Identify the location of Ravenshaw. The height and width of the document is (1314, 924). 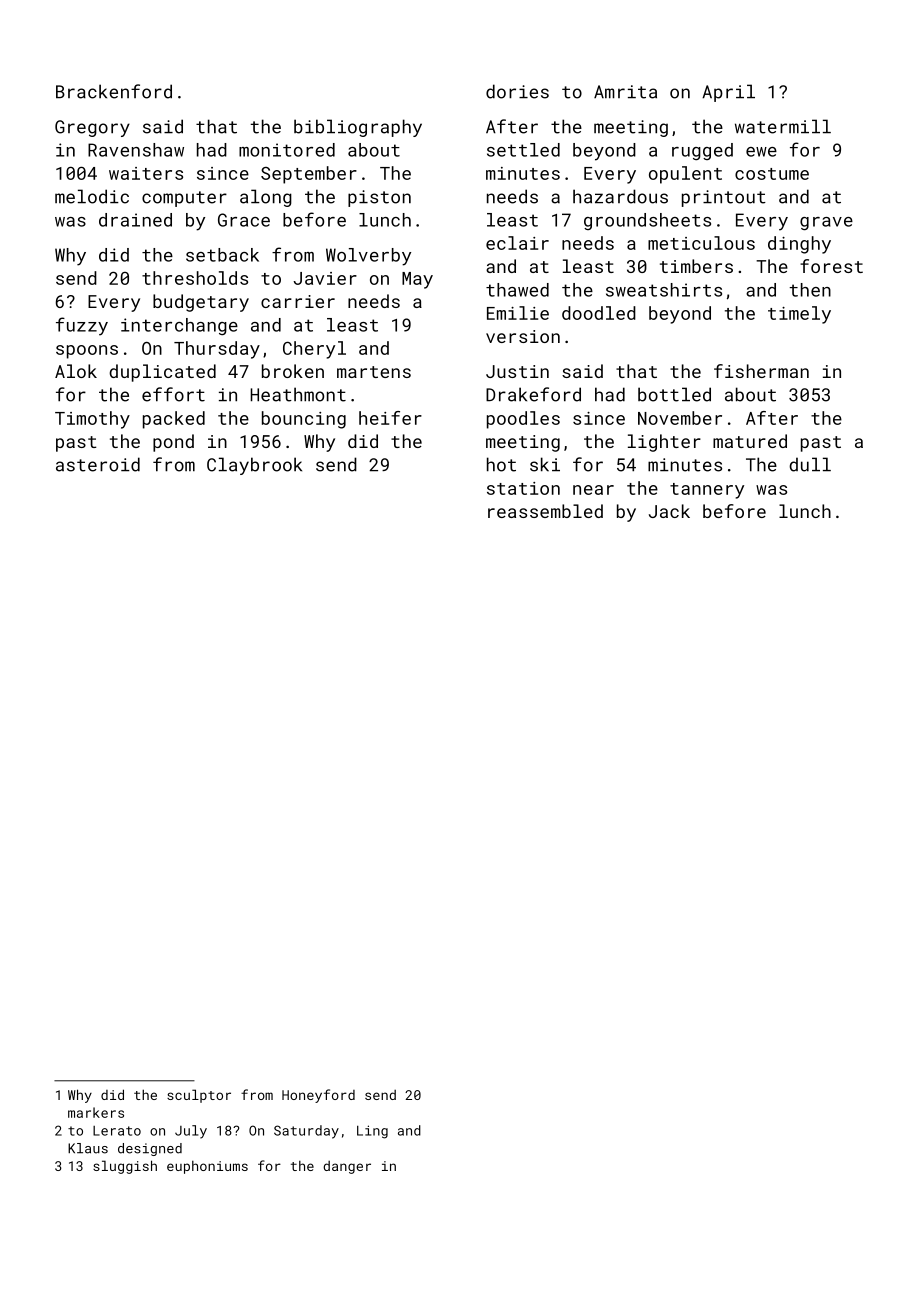
(136, 150).
